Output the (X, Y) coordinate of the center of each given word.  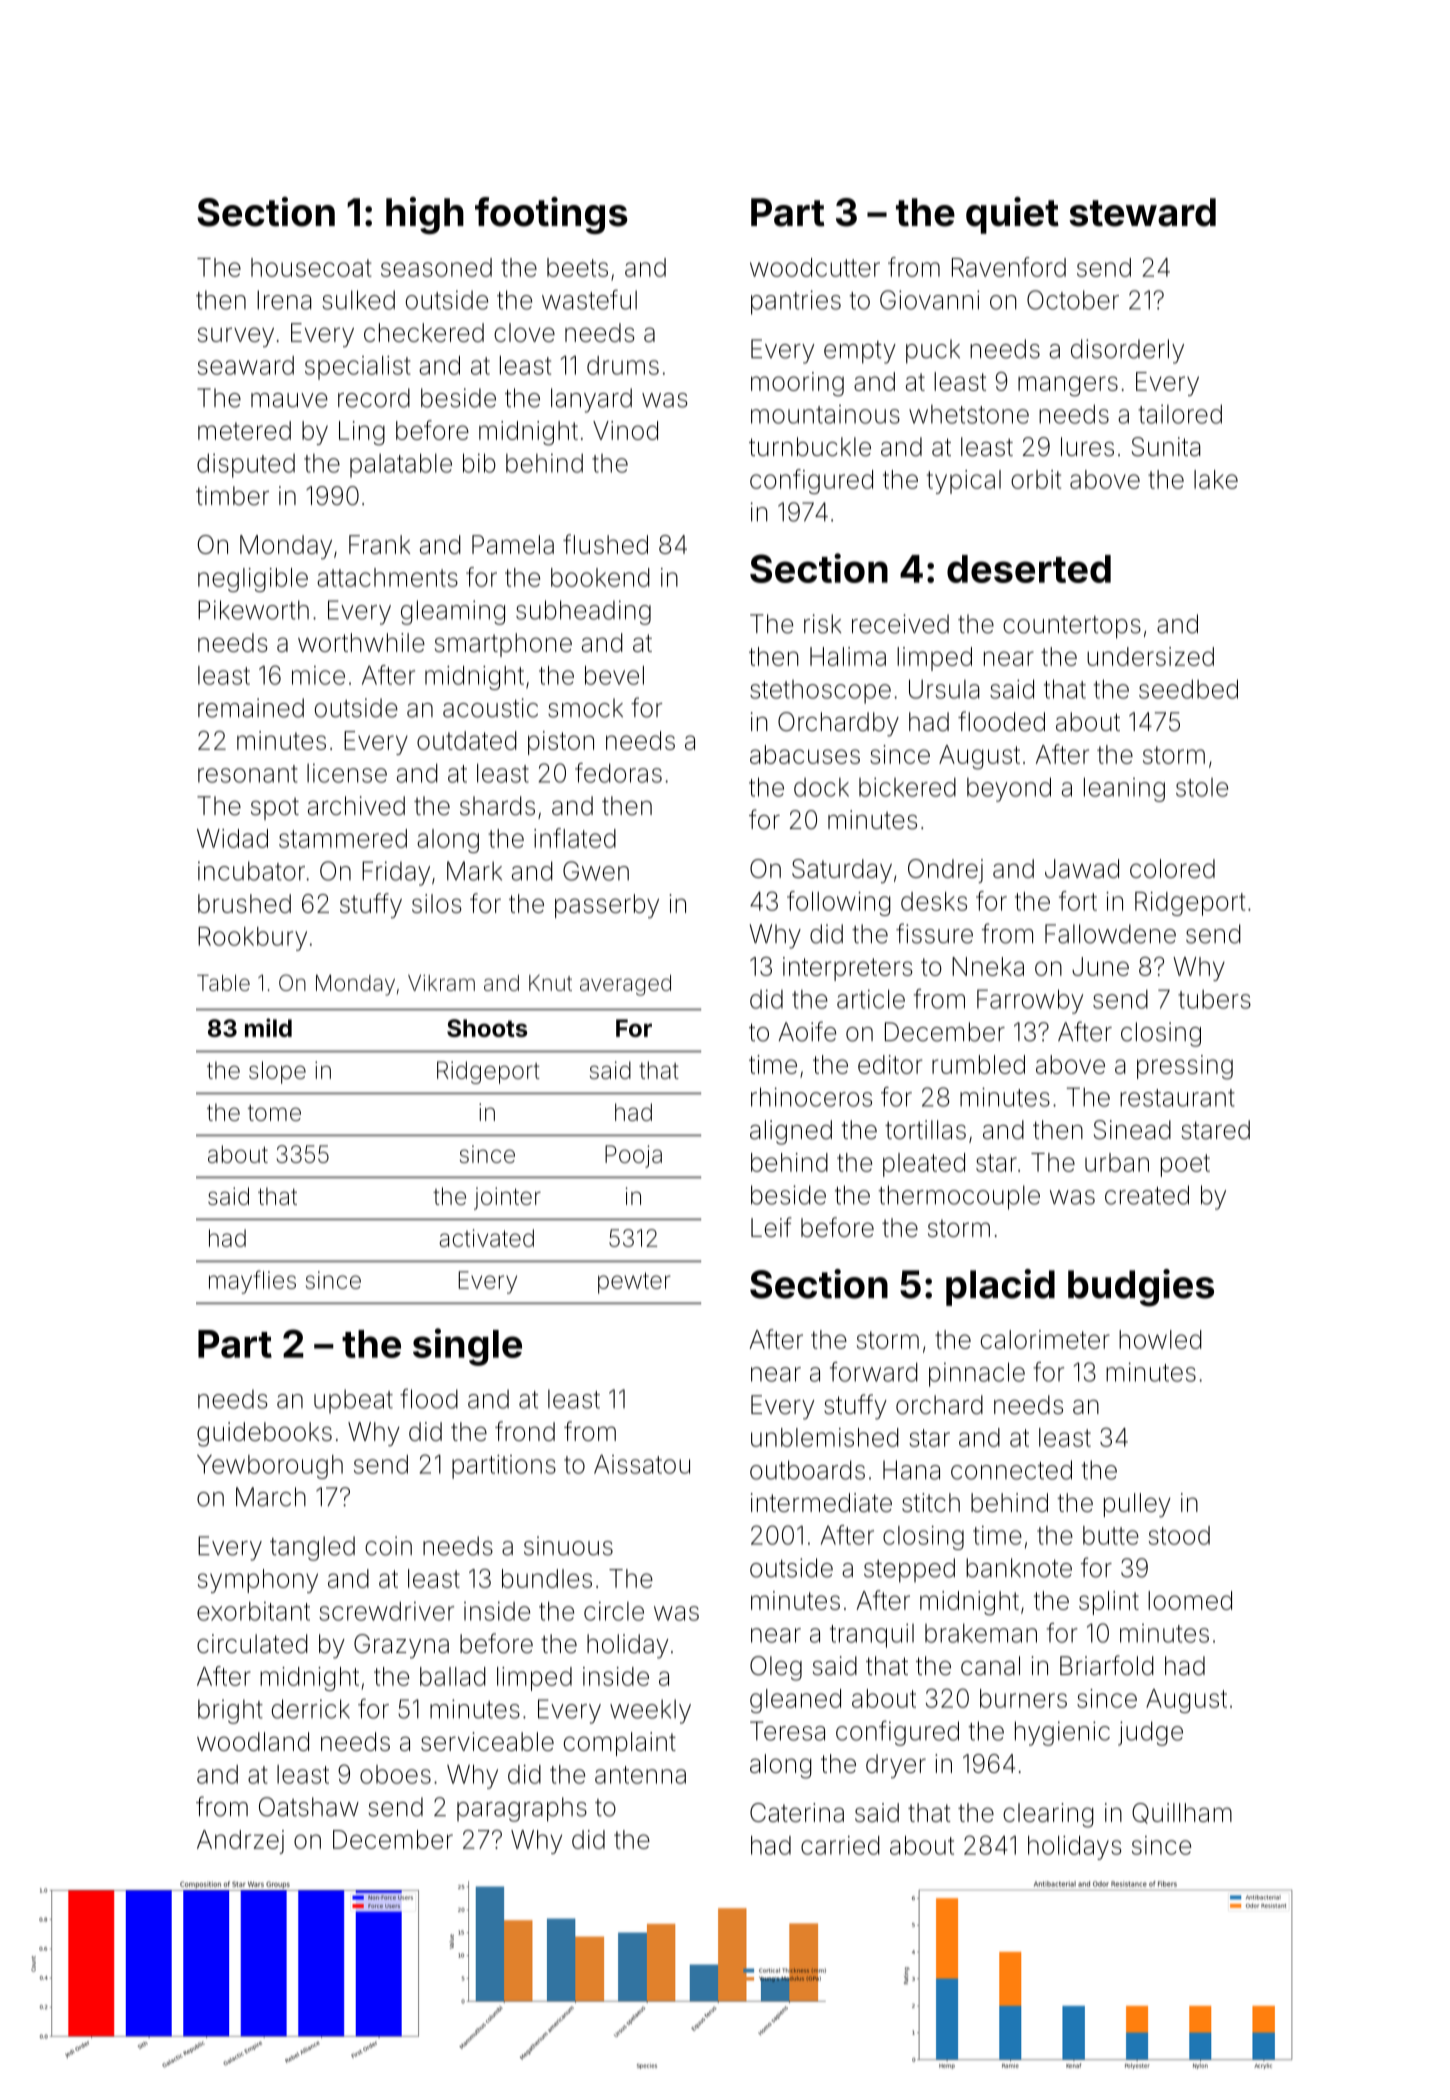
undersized (1150, 656)
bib (479, 463)
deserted (1029, 569)
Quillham (1182, 1813)
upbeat (353, 1401)
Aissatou (642, 1464)
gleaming (453, 612)
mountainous (825, 414)
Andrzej (240, 1842)
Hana (911, 1470)
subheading (583, 612)
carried (840, 1845)
